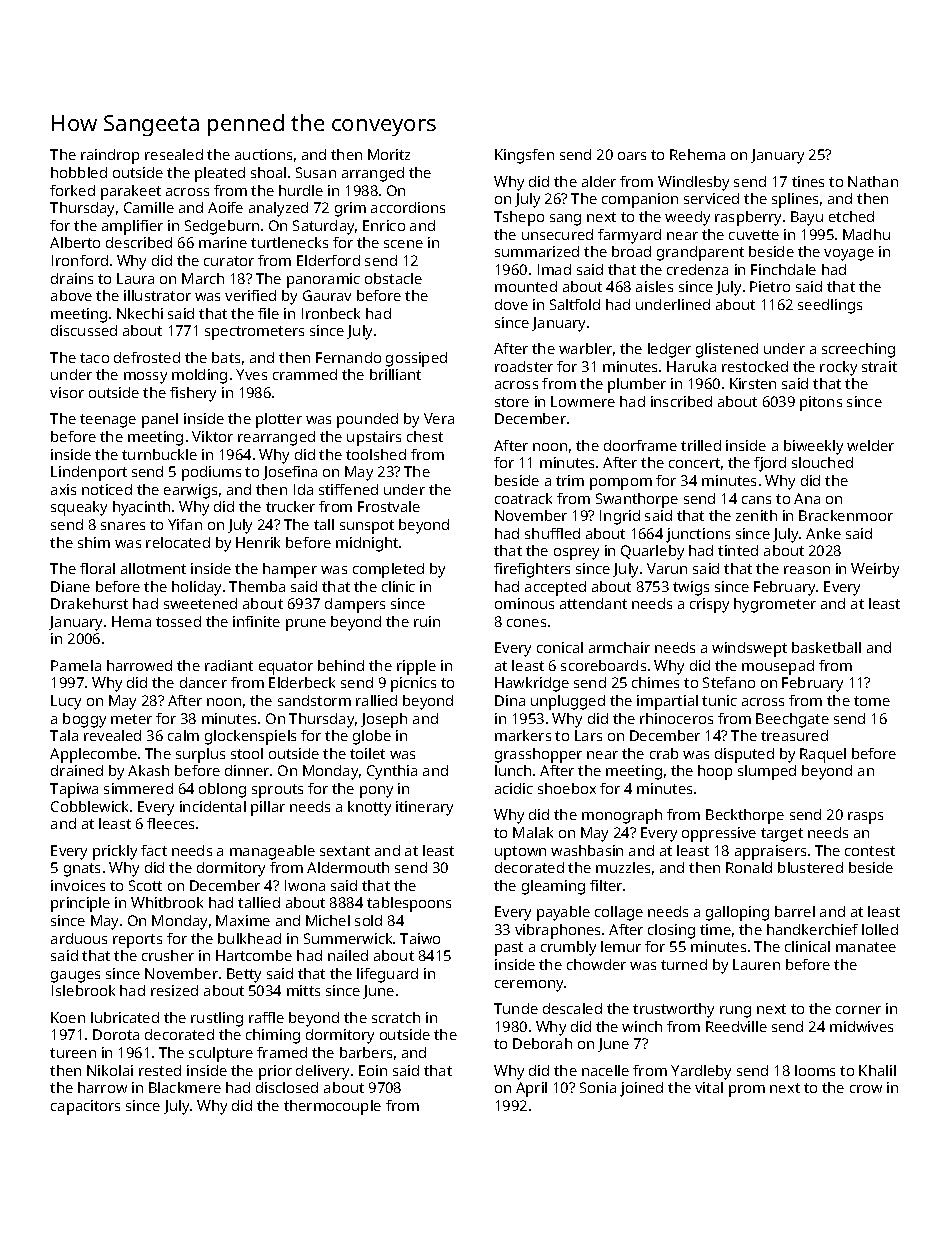 This screenshot has height=1233, width=952. I want to click on closing, so click(671, 931).
